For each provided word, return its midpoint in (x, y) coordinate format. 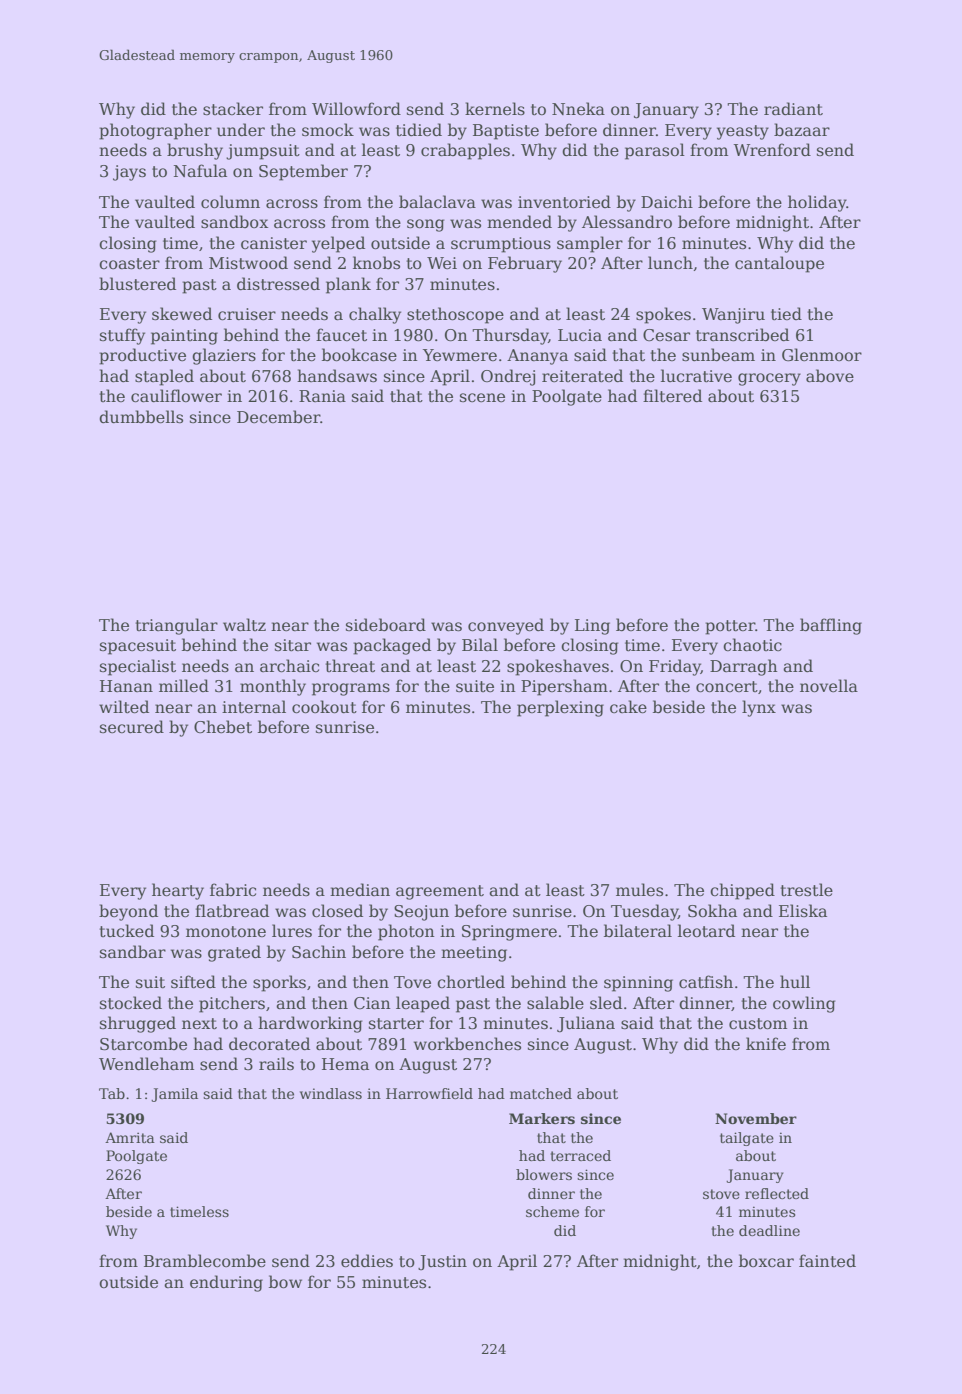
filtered (672, 396)
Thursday (510, 336)
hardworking (310, 1024)
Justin (442, 1263)
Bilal (480, 644)
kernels (495, 109)
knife (766, 1043)
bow (285, 1282)
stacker (233, 109)
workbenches (467, 1044)
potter (730, 627)
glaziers (224, 356)
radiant (793, 109)
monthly (273, 687)
